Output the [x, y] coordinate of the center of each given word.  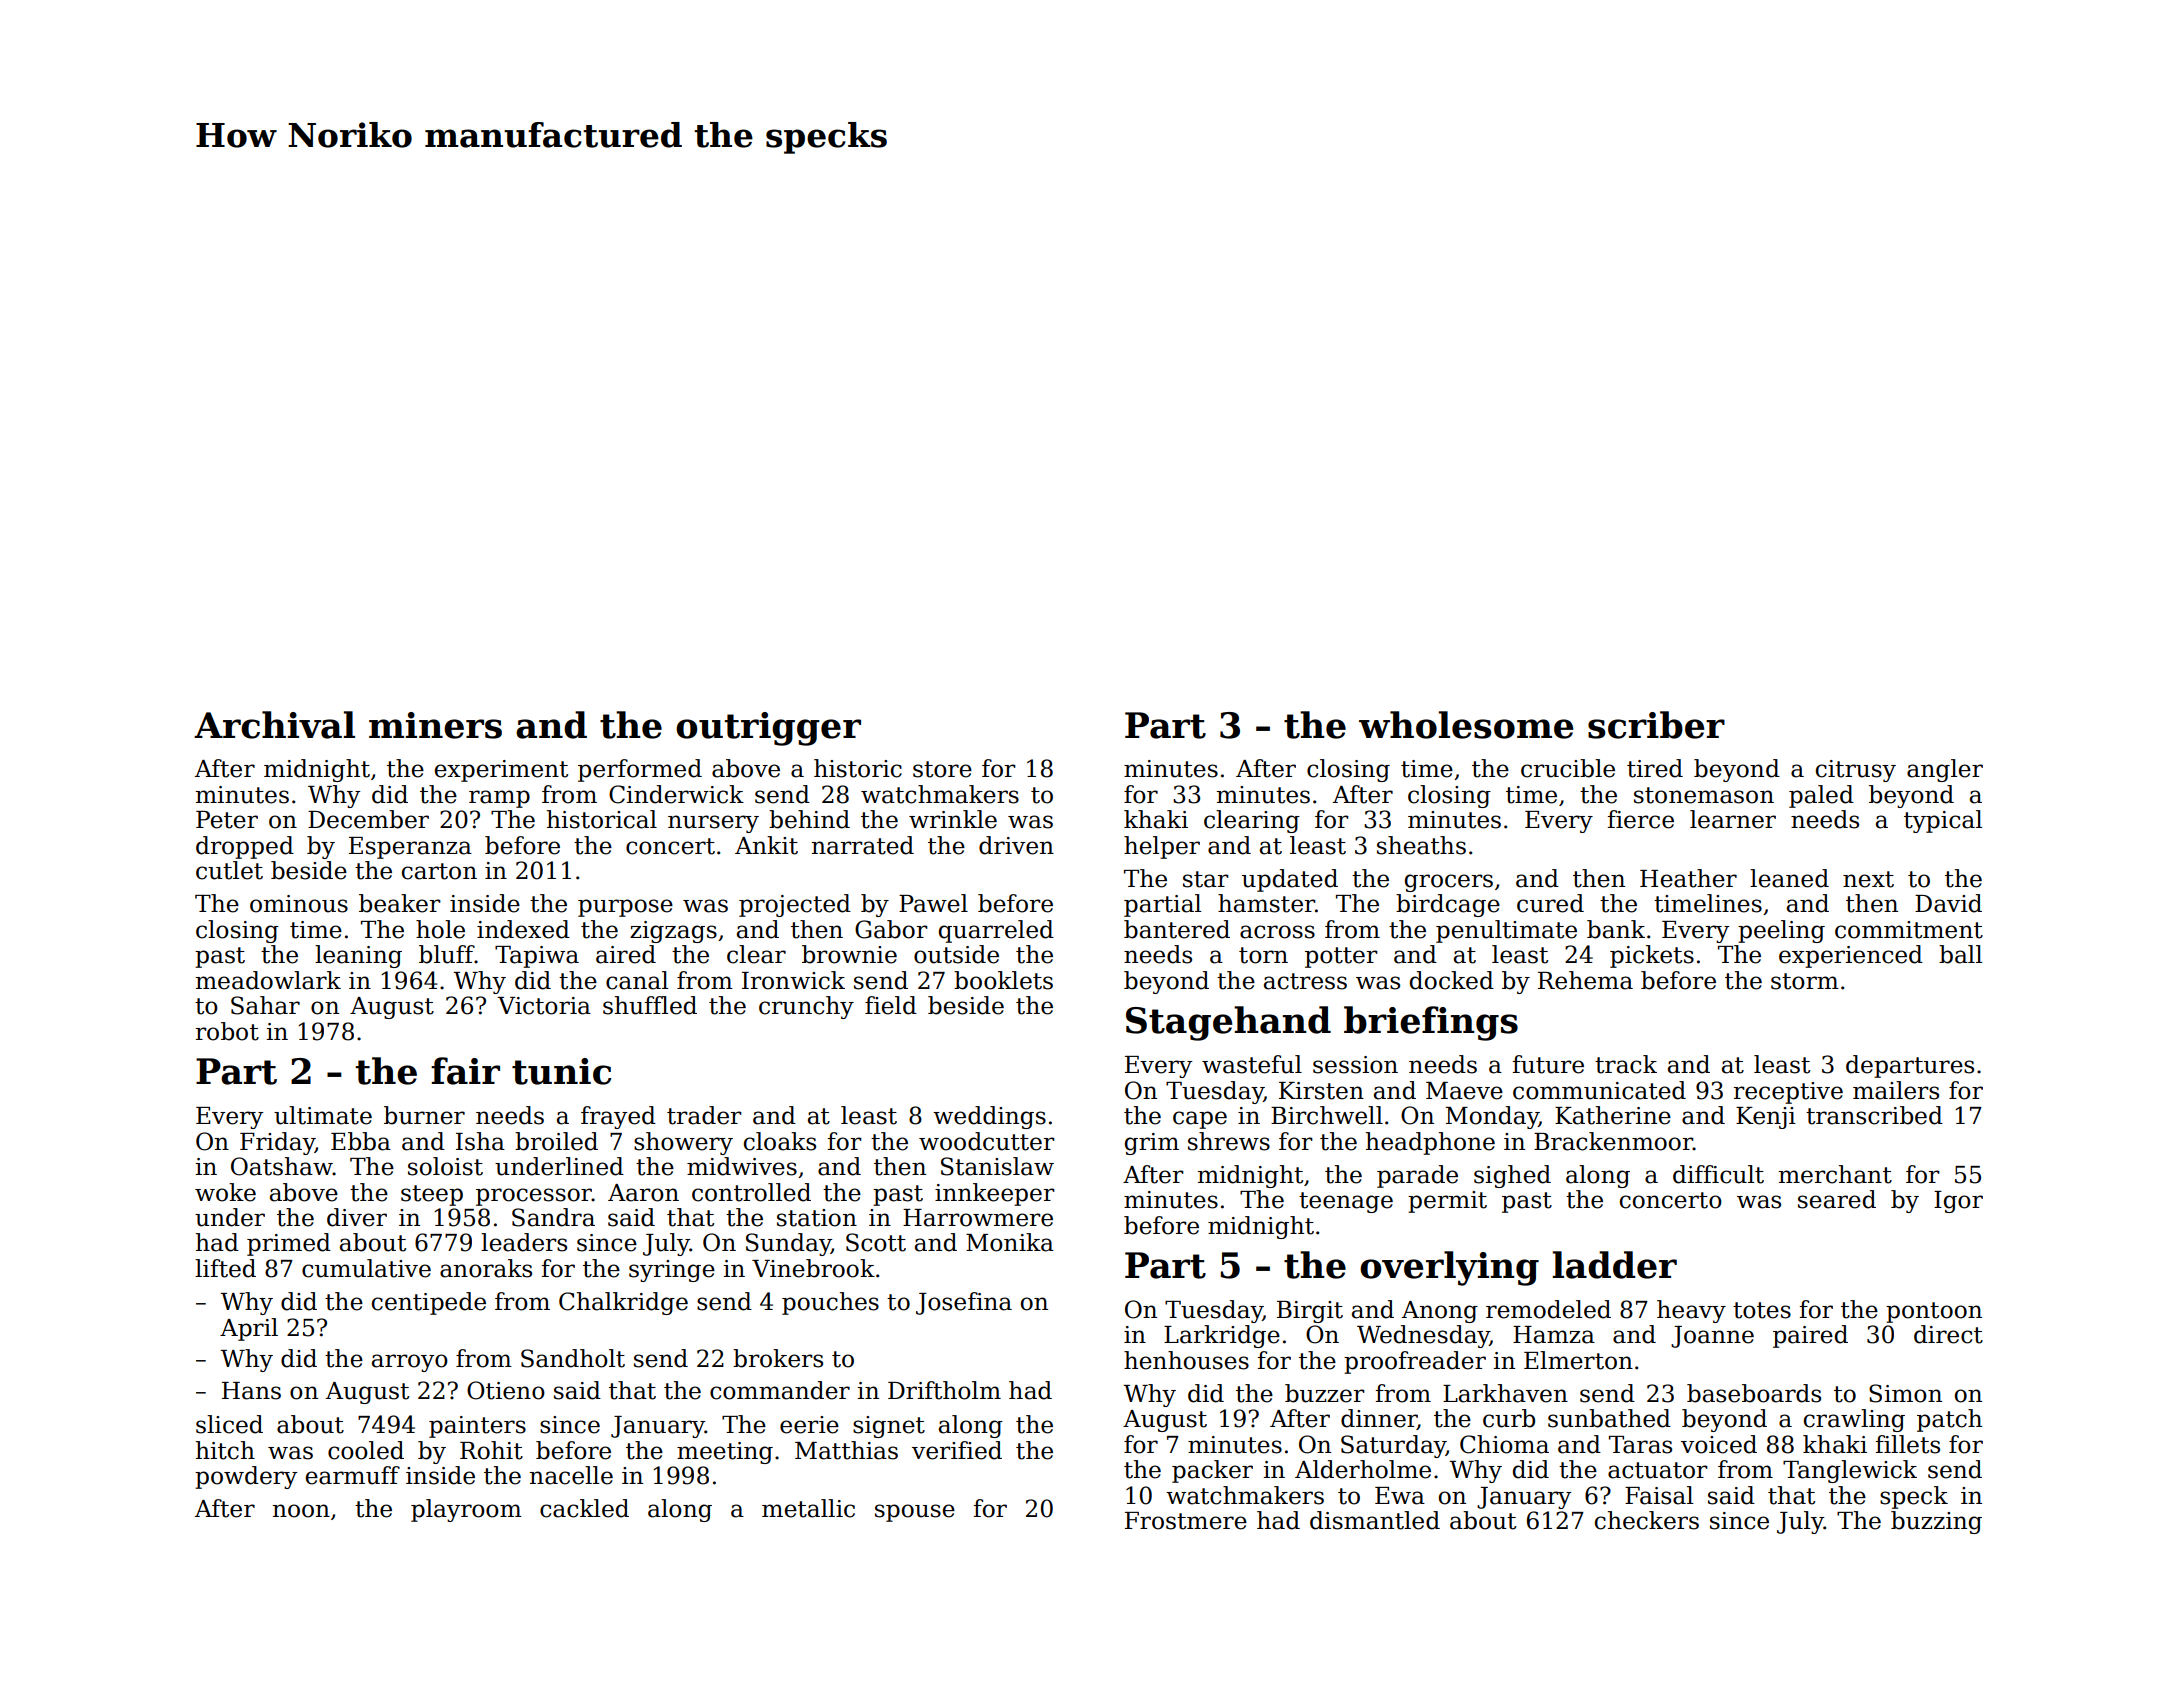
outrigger [768, 729]
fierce [1641, 819]
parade [1417, 1176]
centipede [429, 1303]
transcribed [1874, 1115]
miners [435, 725]
